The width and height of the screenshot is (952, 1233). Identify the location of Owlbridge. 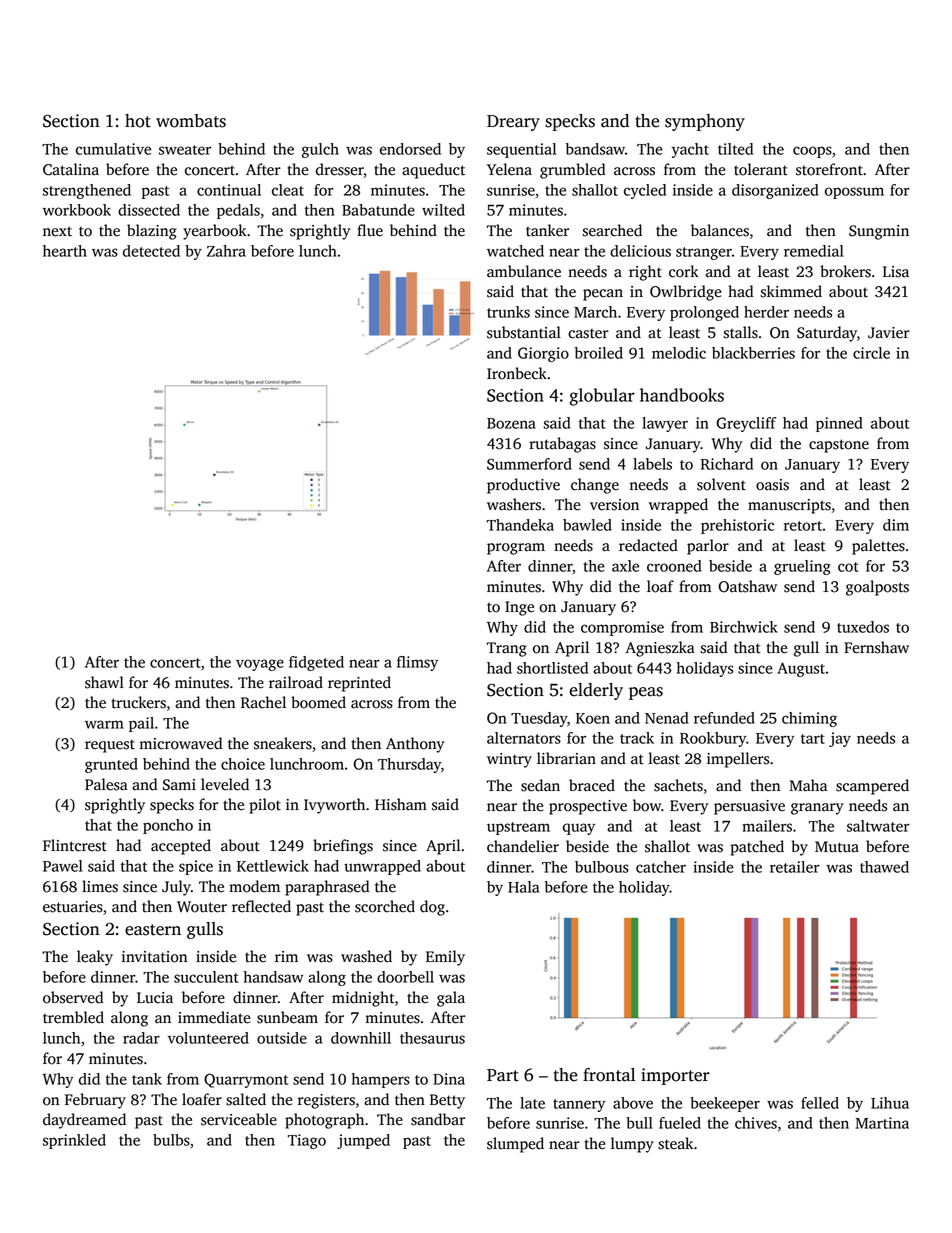
(685, 293).
